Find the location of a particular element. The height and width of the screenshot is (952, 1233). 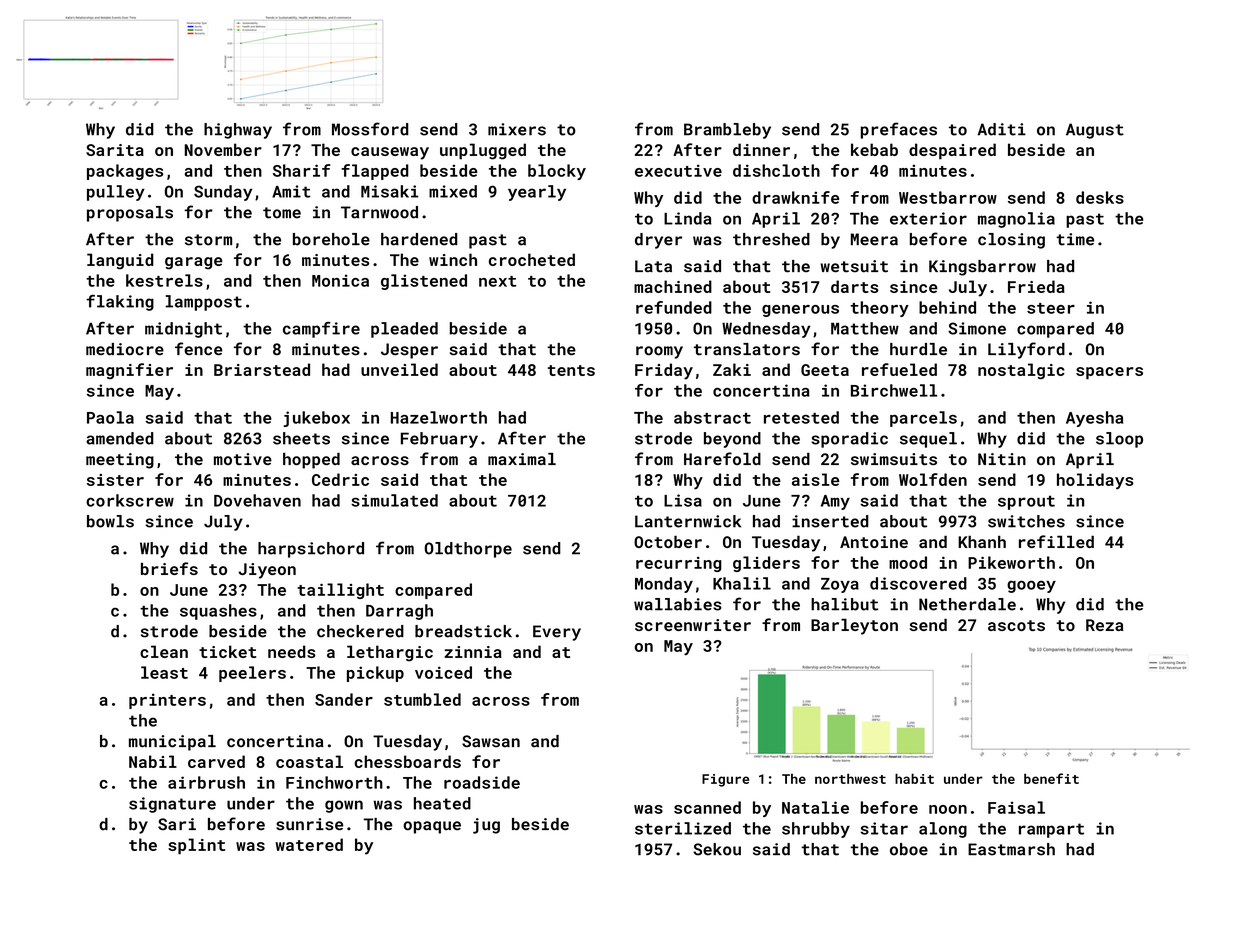

zinnia is located at coordinates (473, 652).
